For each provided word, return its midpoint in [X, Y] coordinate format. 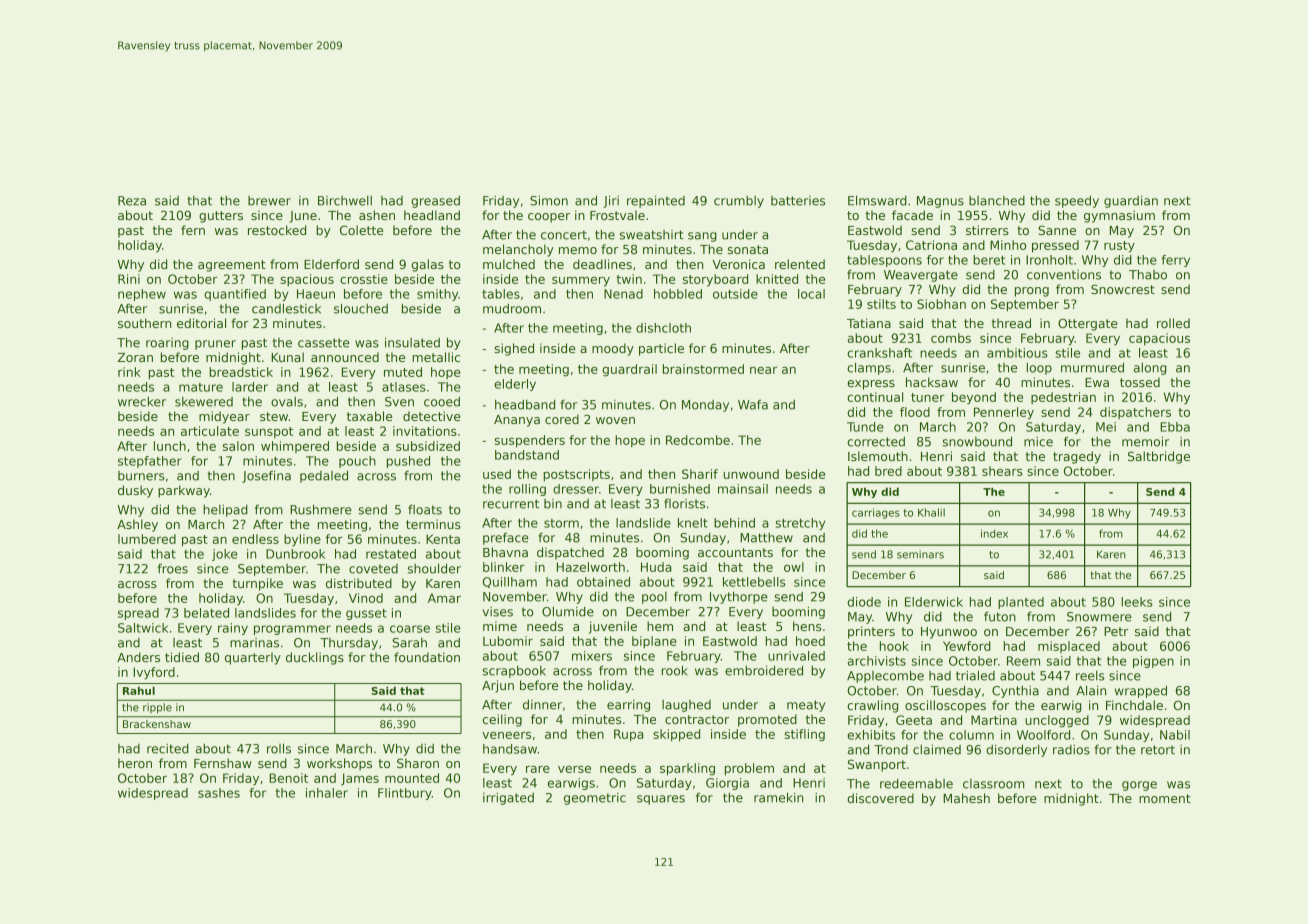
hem [660, 626]
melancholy [518, 250]
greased [435, 202]
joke [224, 555]
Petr [1116, 631]
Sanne [1057, 230]
